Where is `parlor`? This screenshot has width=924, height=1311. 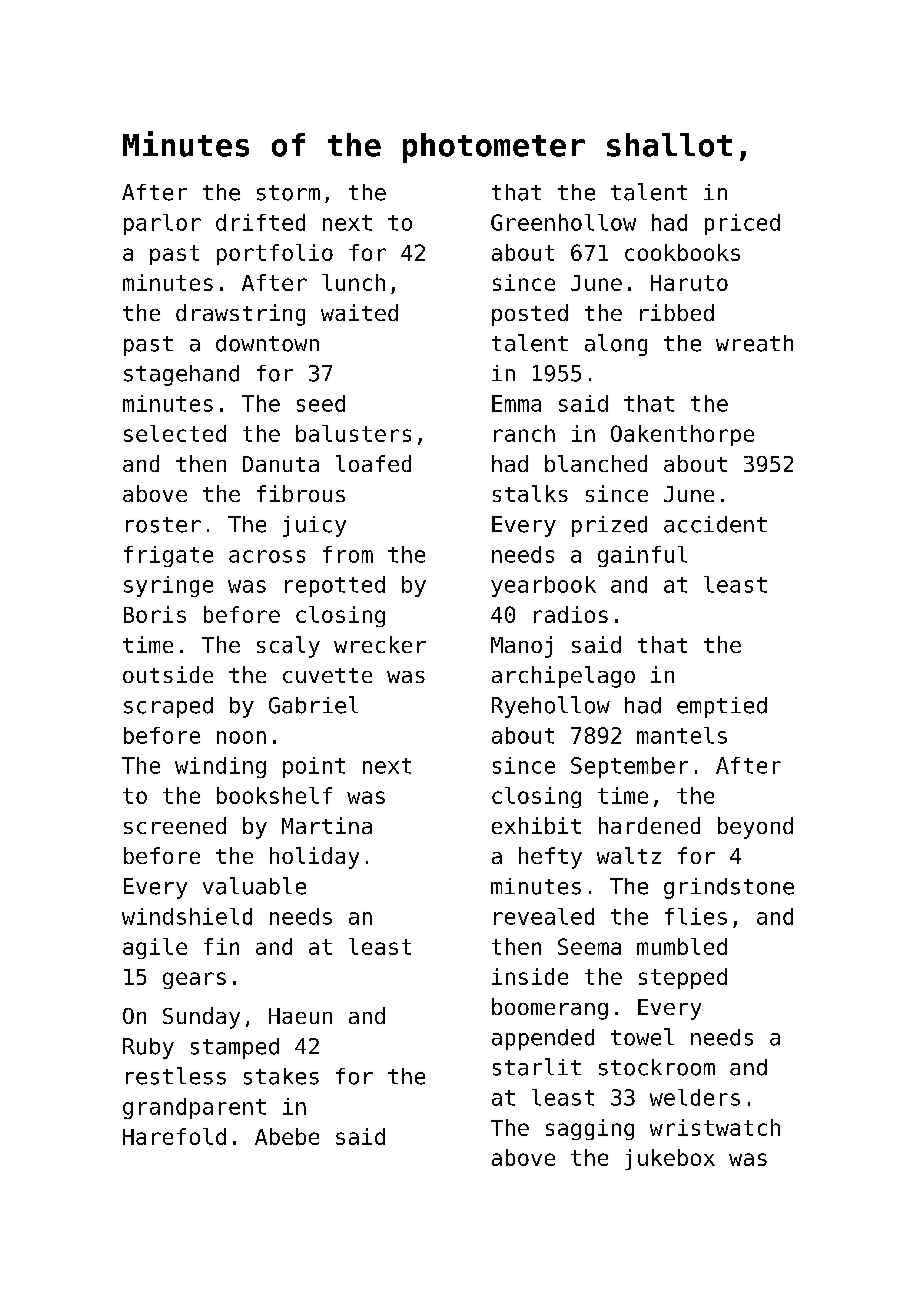 parlor is located at coordinates (162, 224).
